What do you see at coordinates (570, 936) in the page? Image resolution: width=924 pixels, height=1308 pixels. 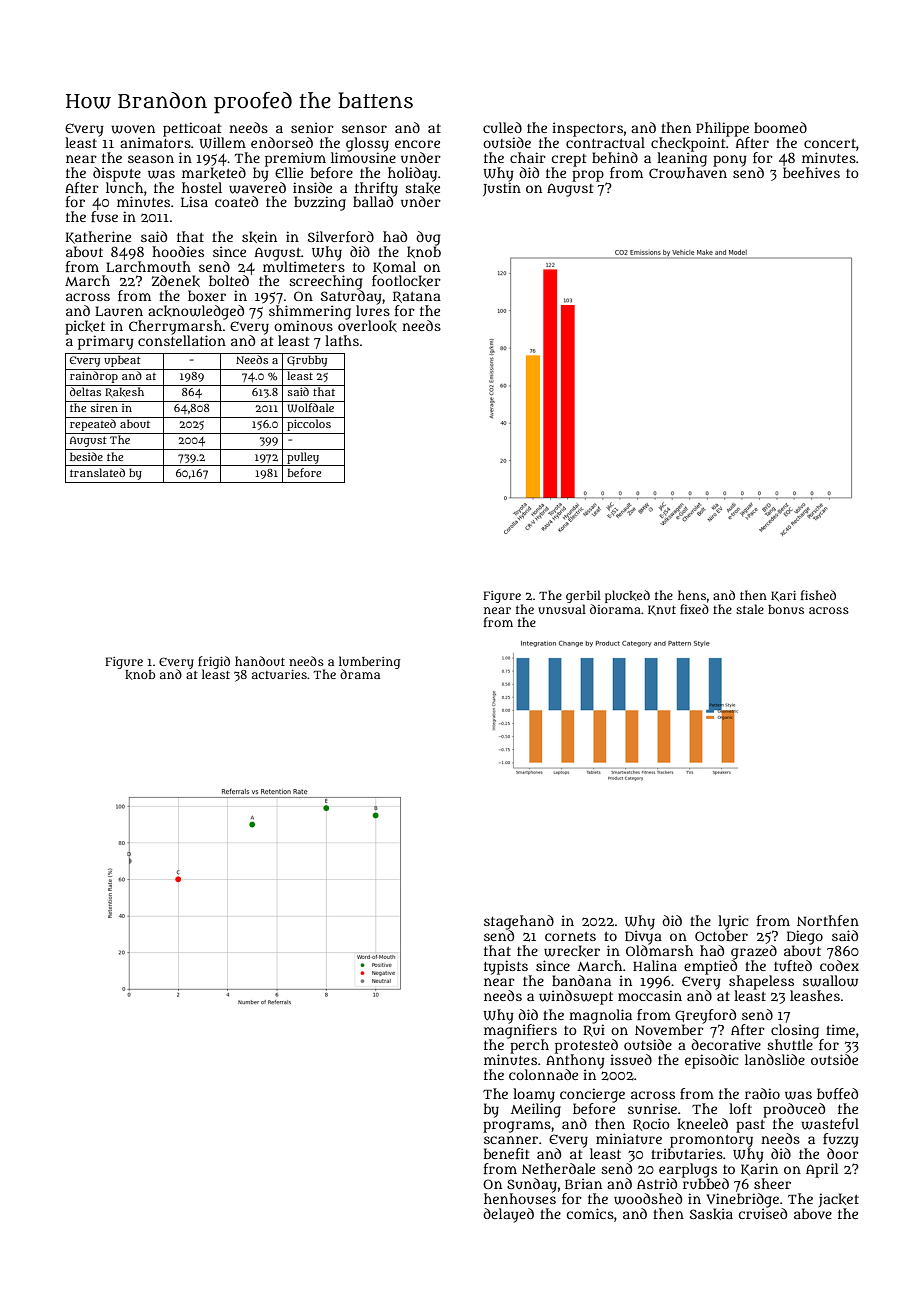 I see `cornets` at bounding box center [570, 936].
